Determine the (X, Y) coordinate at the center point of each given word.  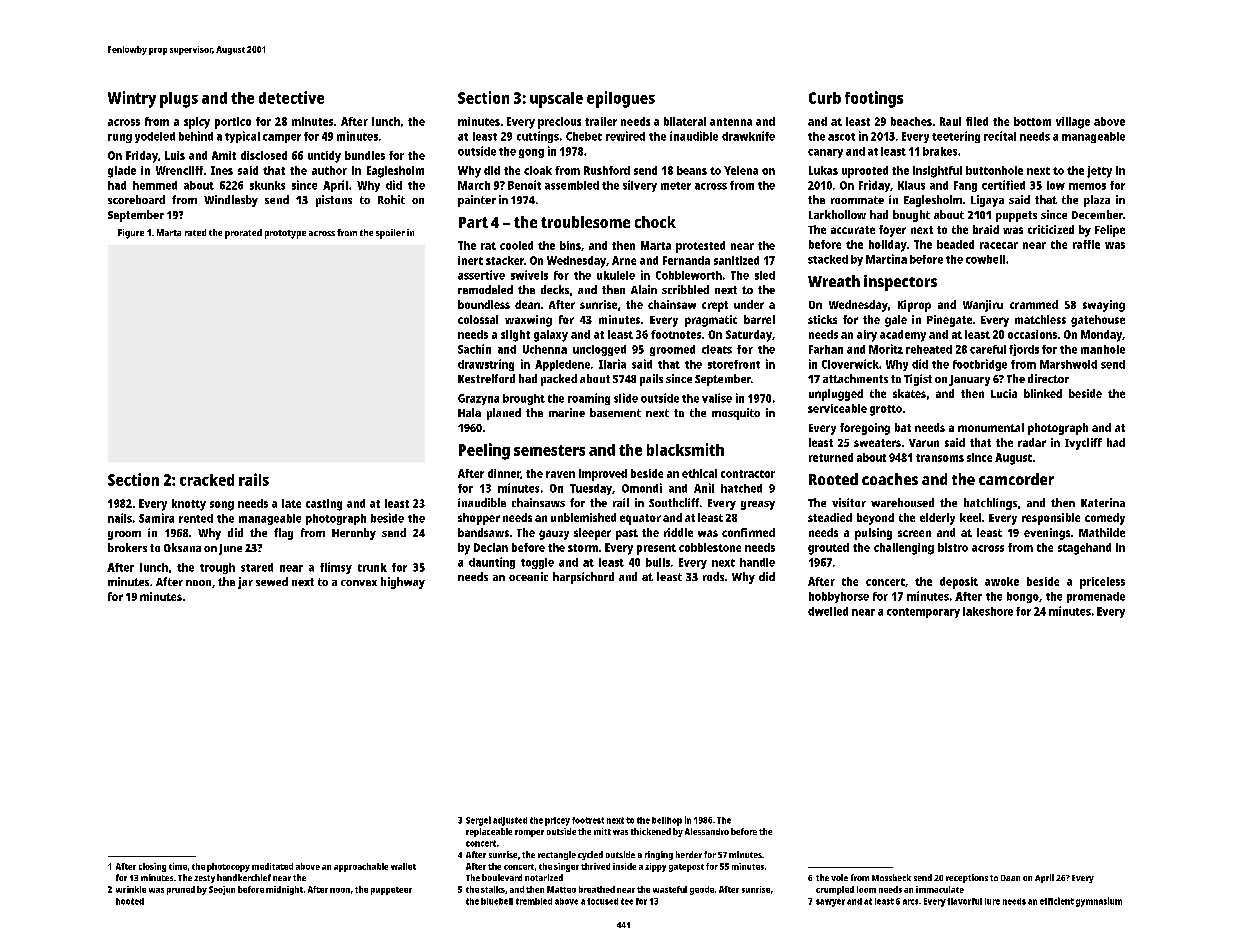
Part (473, 222)
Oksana (182, 547)
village (1073, 123)
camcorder (1016, 479)
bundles (365, 155)
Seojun (222, 890)
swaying (1104, 306)
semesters (549, 450)
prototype (285, 234)
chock (655, 222)
